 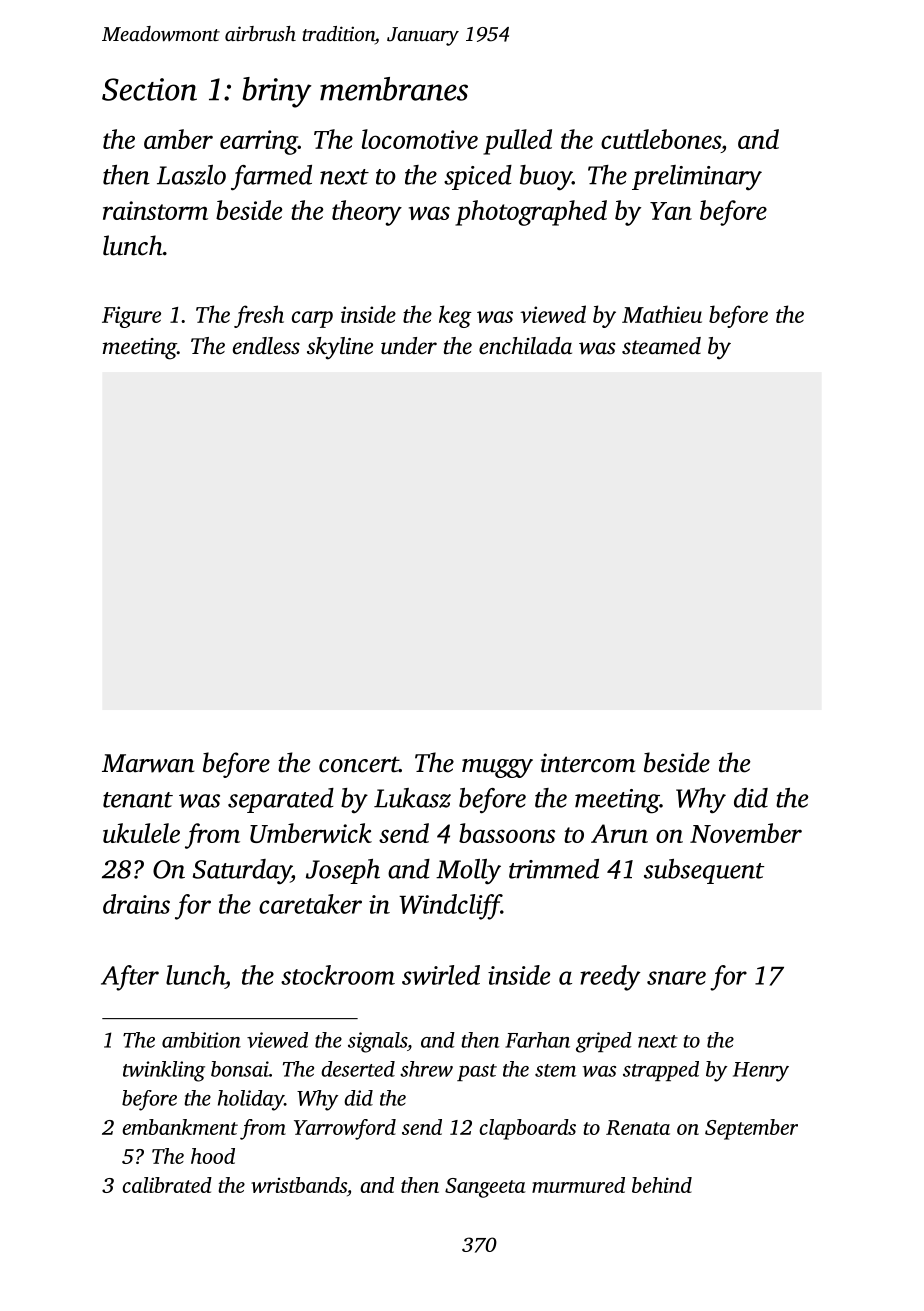 I want to click on preliminary, so click(x=697, y=178).
